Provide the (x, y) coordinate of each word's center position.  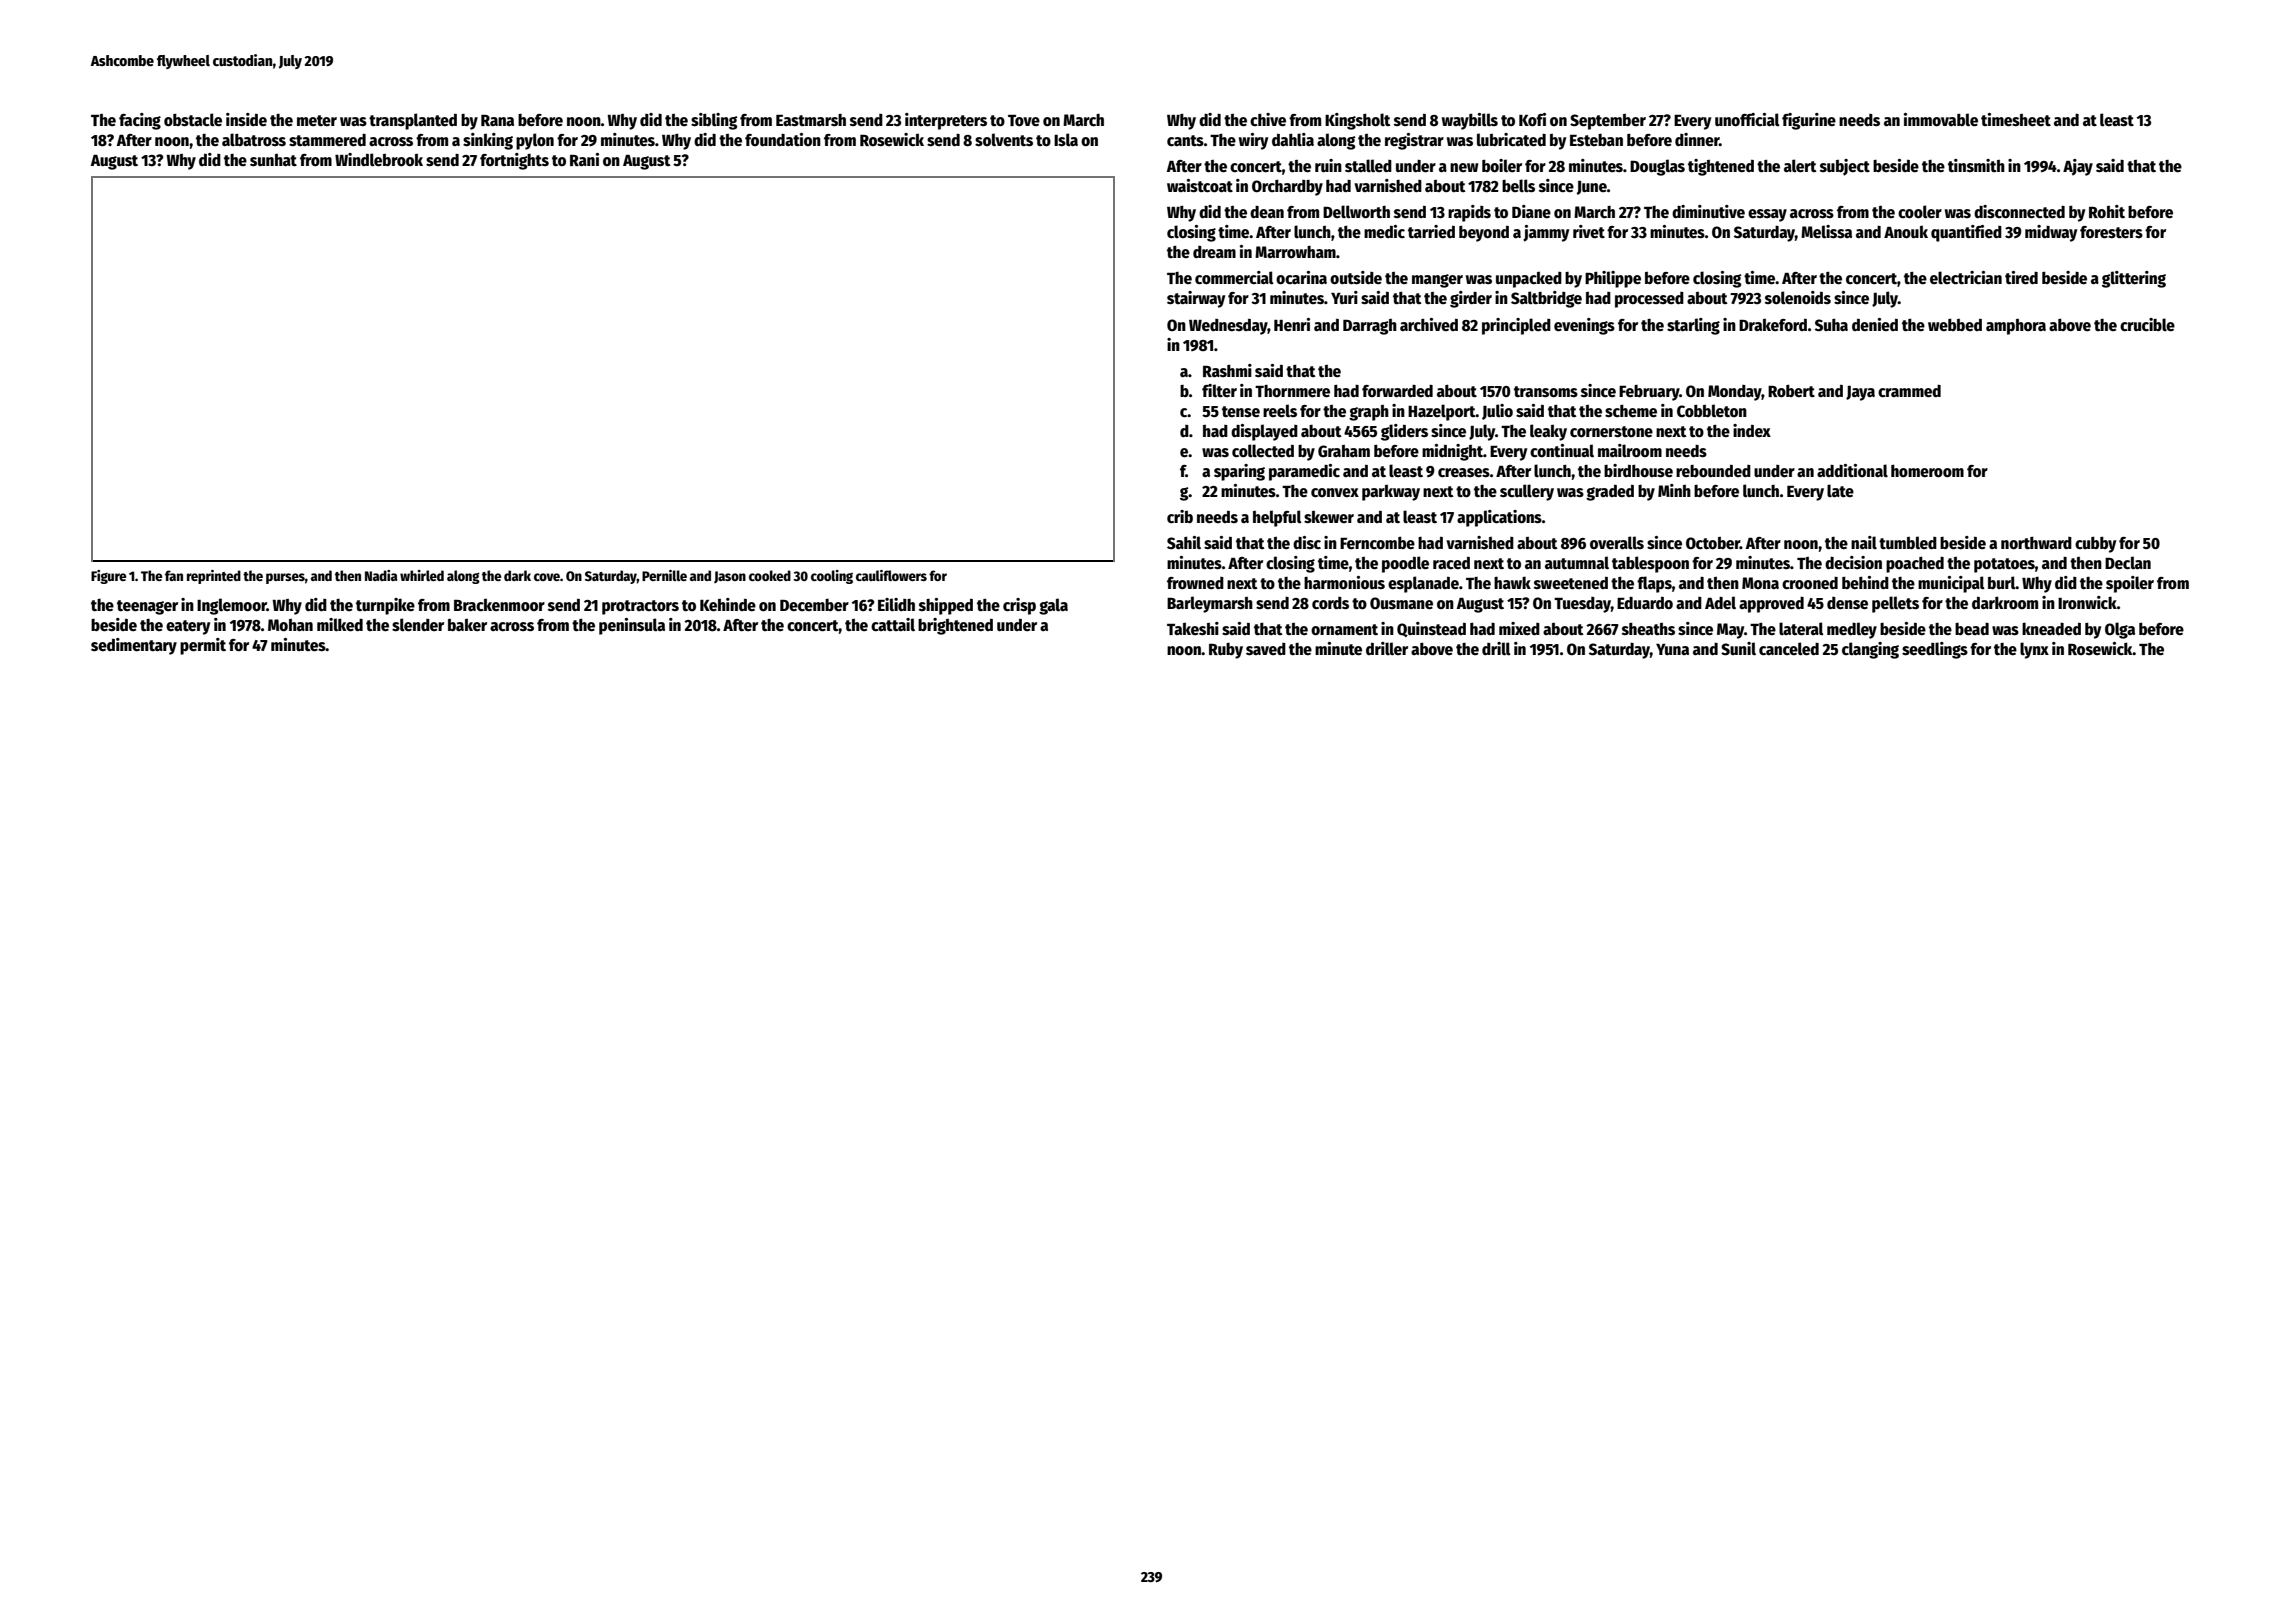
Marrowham (1295, 252)
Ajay (2078, 167)
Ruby (1226, 651)
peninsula (632, 626)
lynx (2034, 650)
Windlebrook (379, 160)
